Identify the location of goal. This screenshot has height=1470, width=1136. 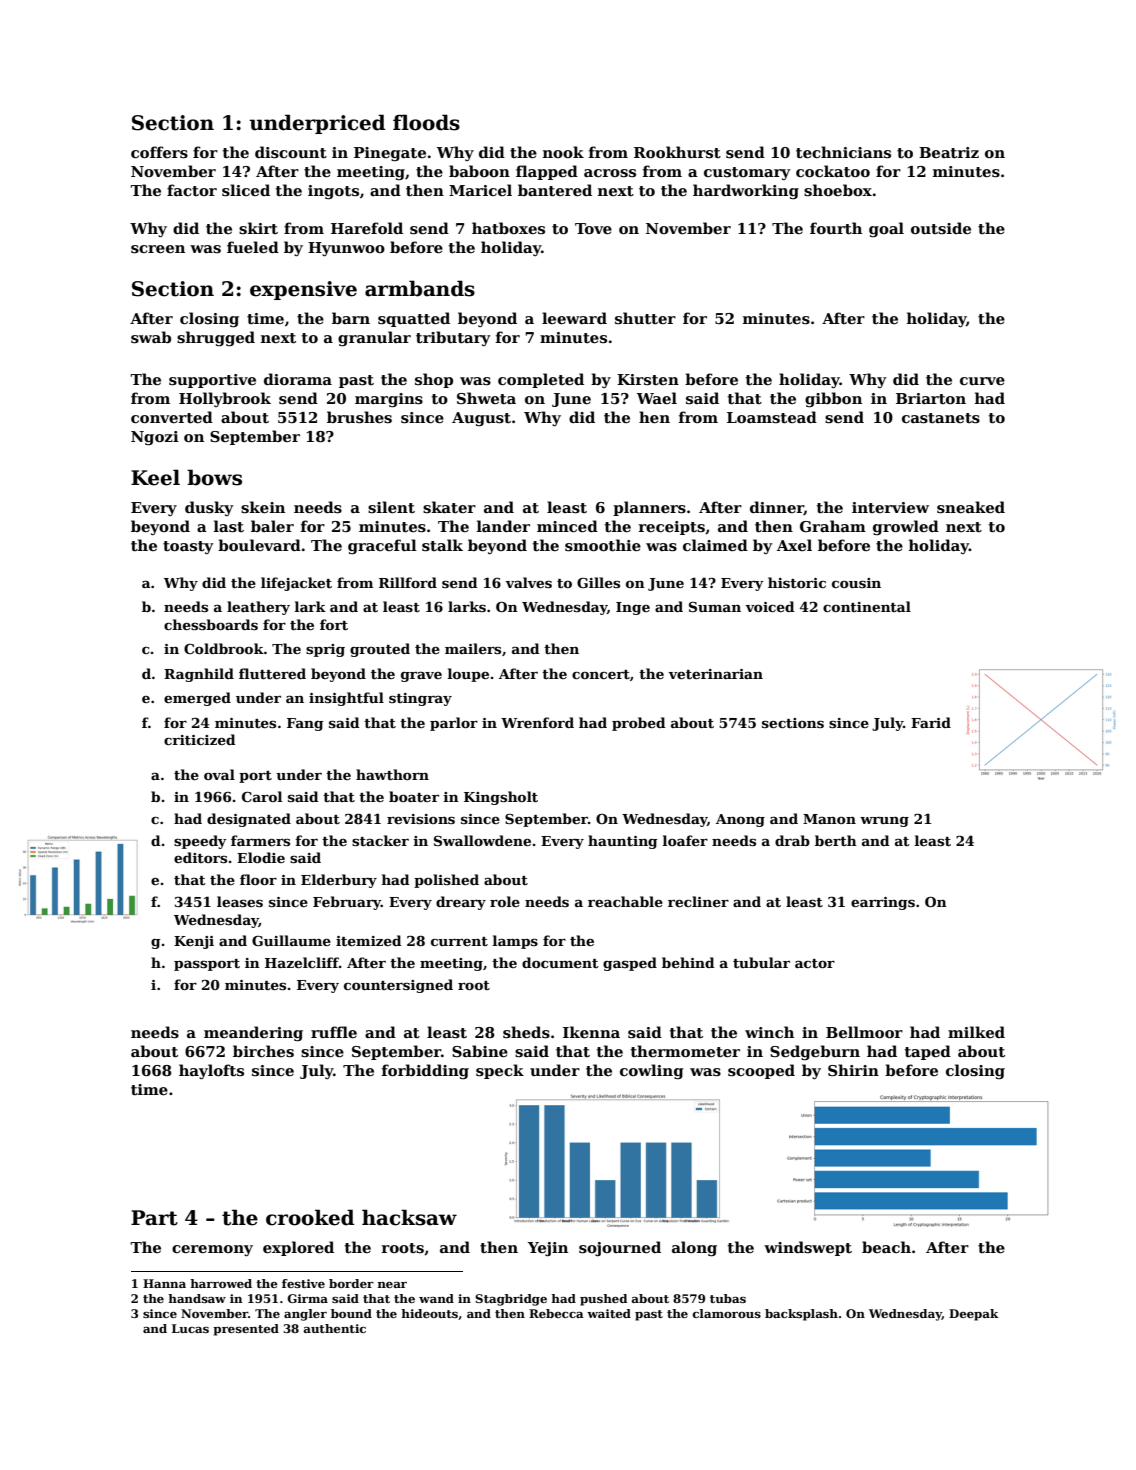
(886, 230).
